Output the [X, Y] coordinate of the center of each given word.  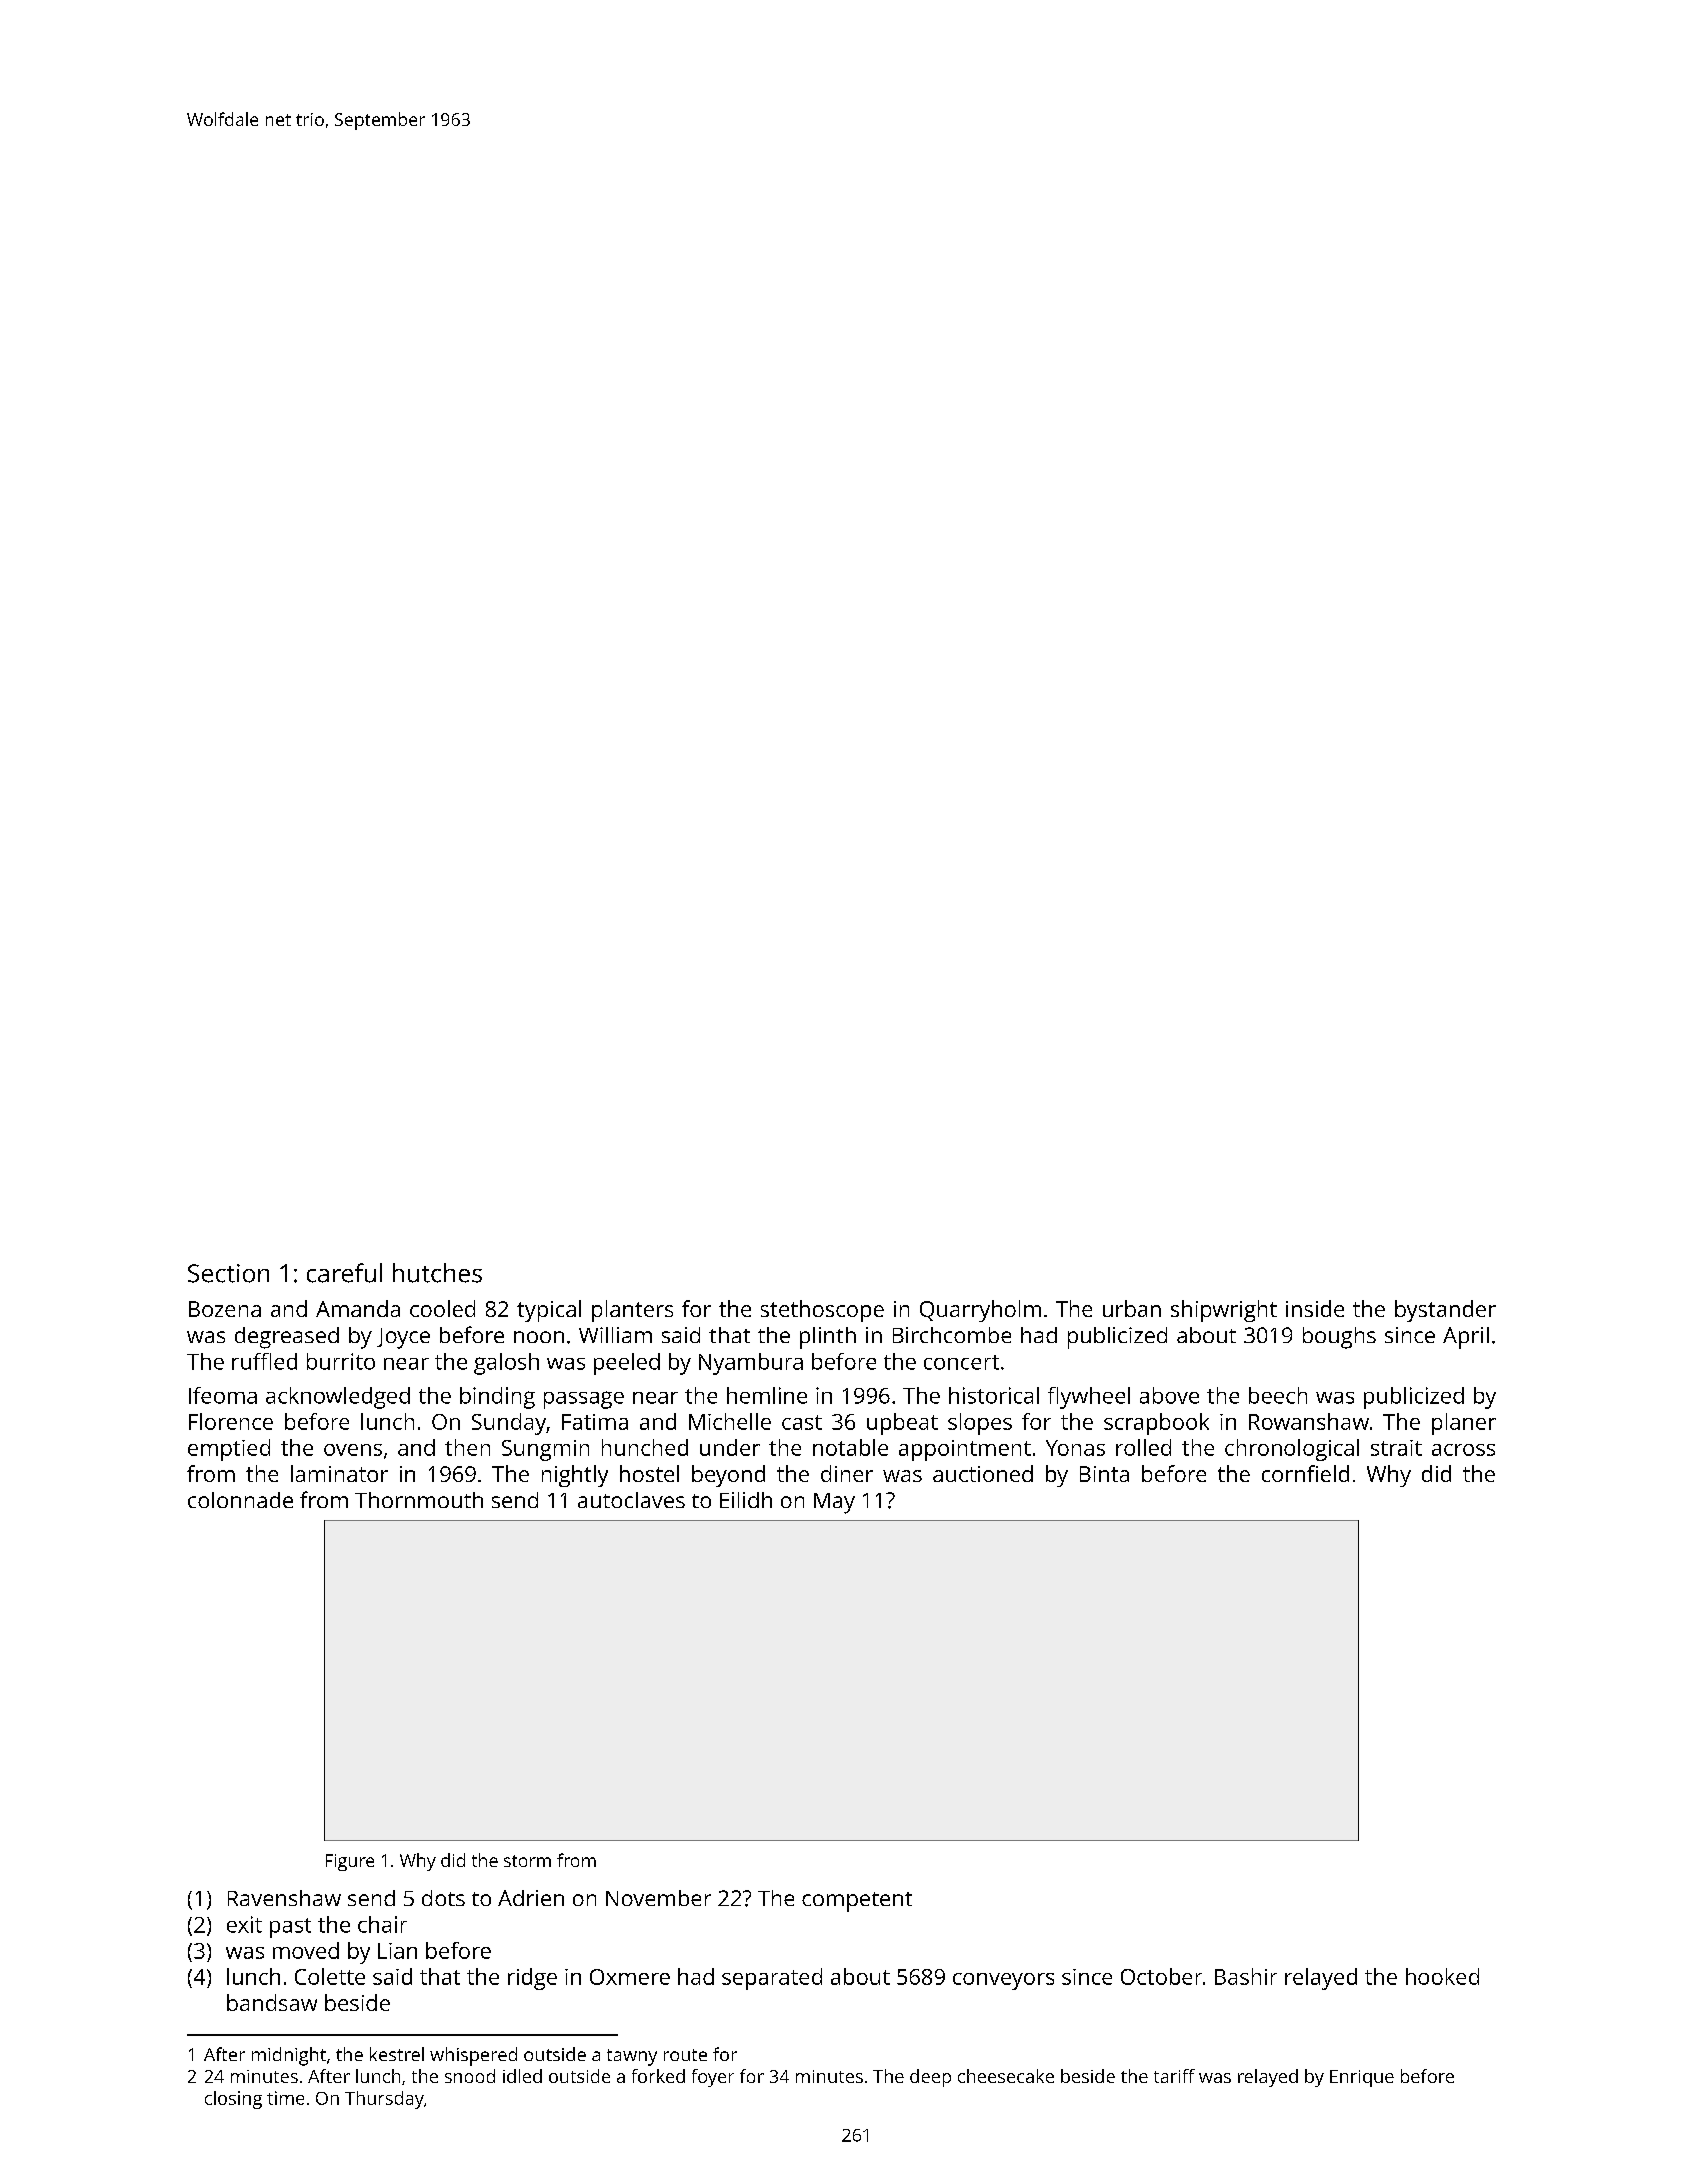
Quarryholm [980, 1311]
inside [1315, 1308]
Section [228, 1273]
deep [930, 2078]
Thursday [384, 2100]
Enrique [1362, 2078]
